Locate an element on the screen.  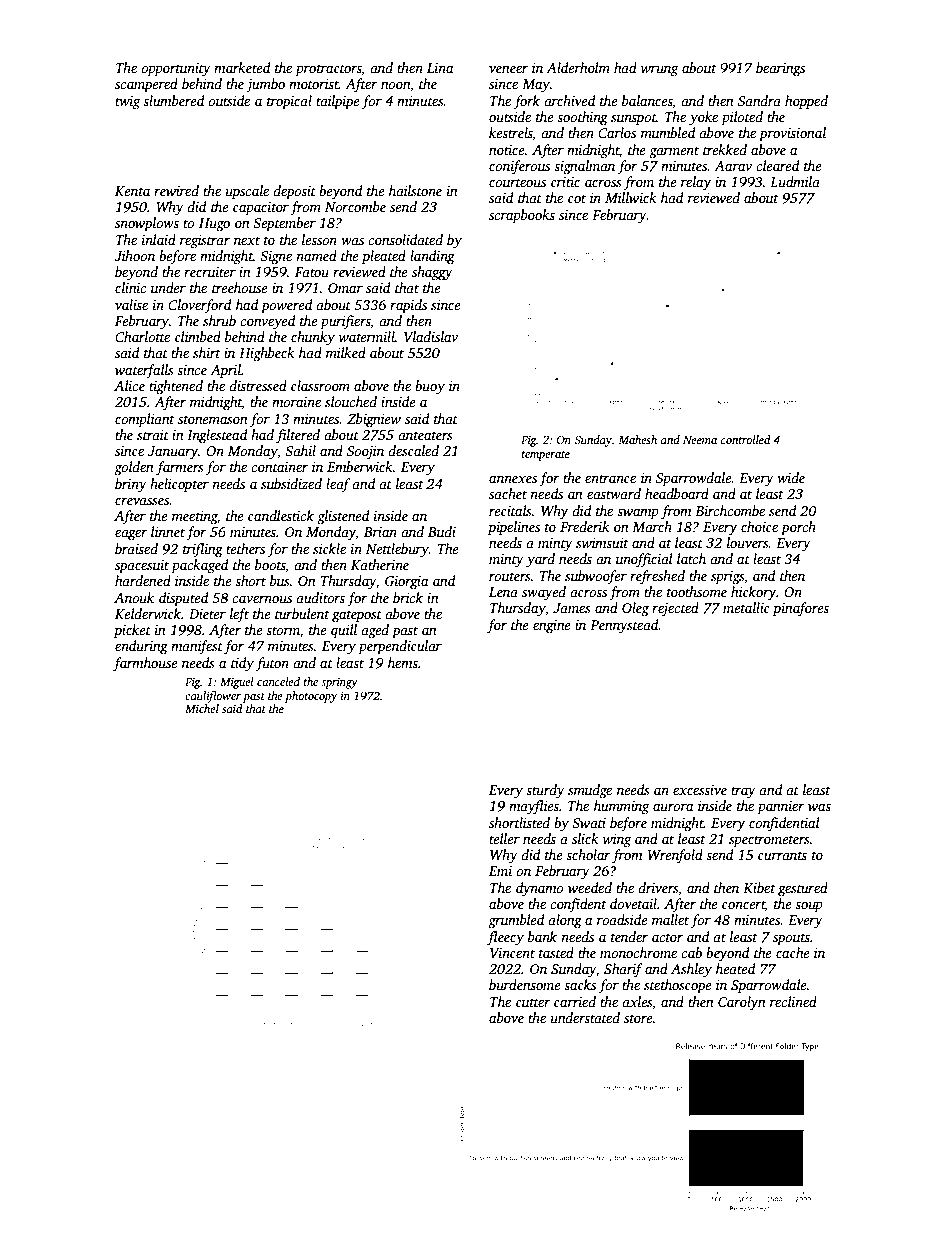
kestrels is located at coordinates (511, 134).
